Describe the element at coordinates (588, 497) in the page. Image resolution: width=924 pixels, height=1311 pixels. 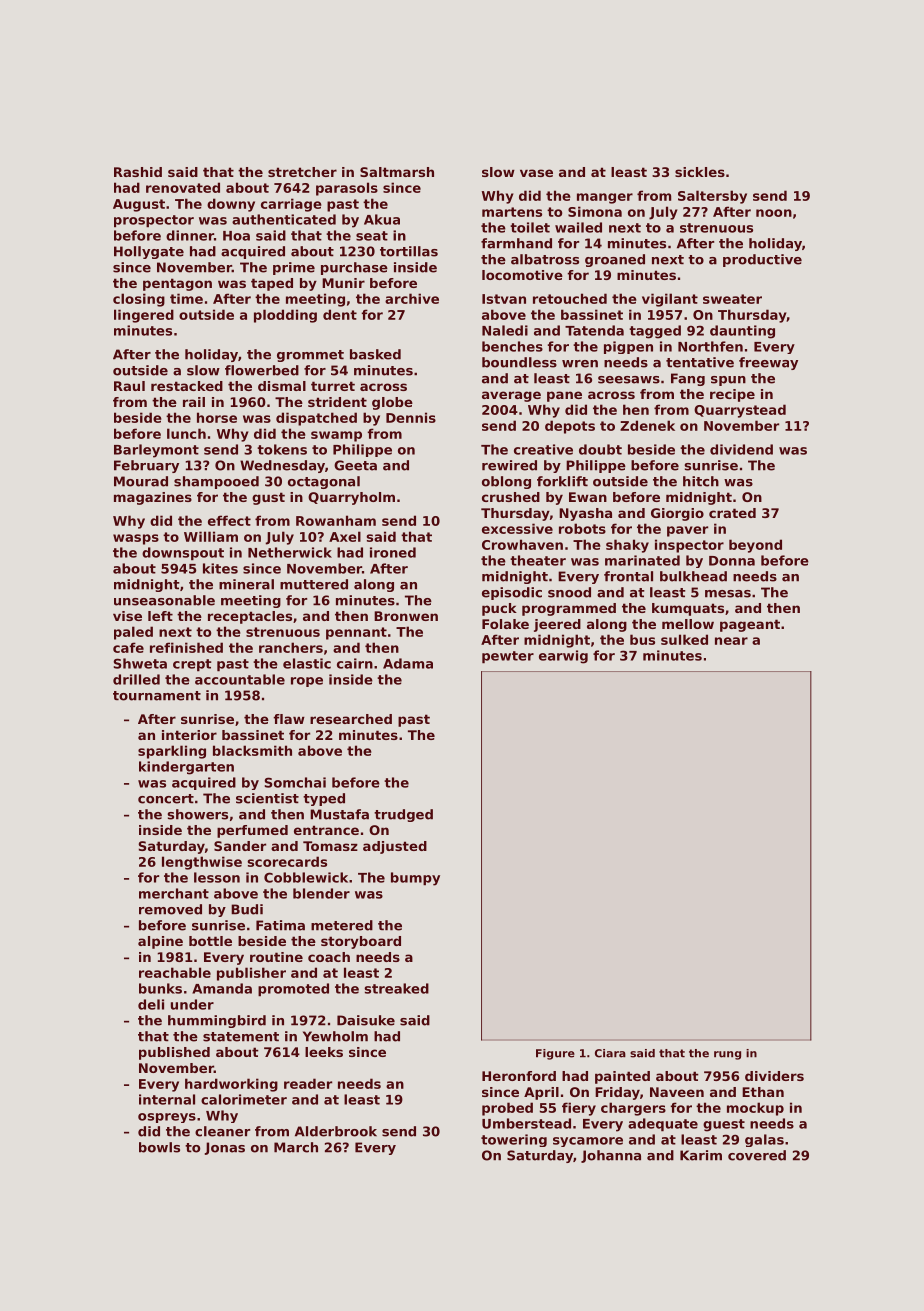
I see `Ewan` at that location.
